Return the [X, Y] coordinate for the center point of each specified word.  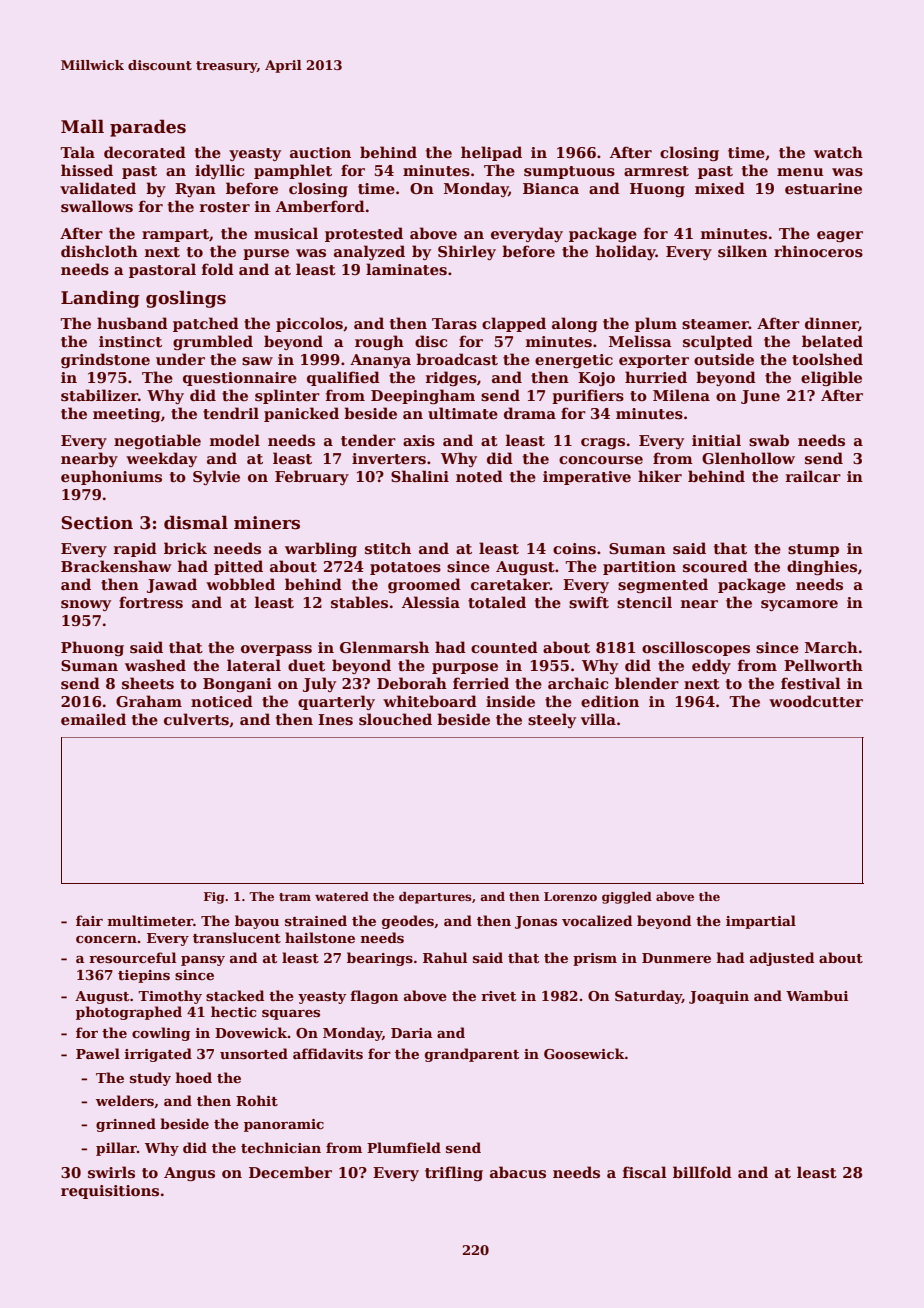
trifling [454, 1173]
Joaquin [719, 997]
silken [742, 251]
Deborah [412, 683]
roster [225, 207]
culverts [196, 719]
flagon [374, 997]
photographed [129, 1013]
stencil [644, 602]
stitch [388, 548]
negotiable [157, 441]
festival [811, 683]
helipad [491, 153]
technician [281, 1147]
